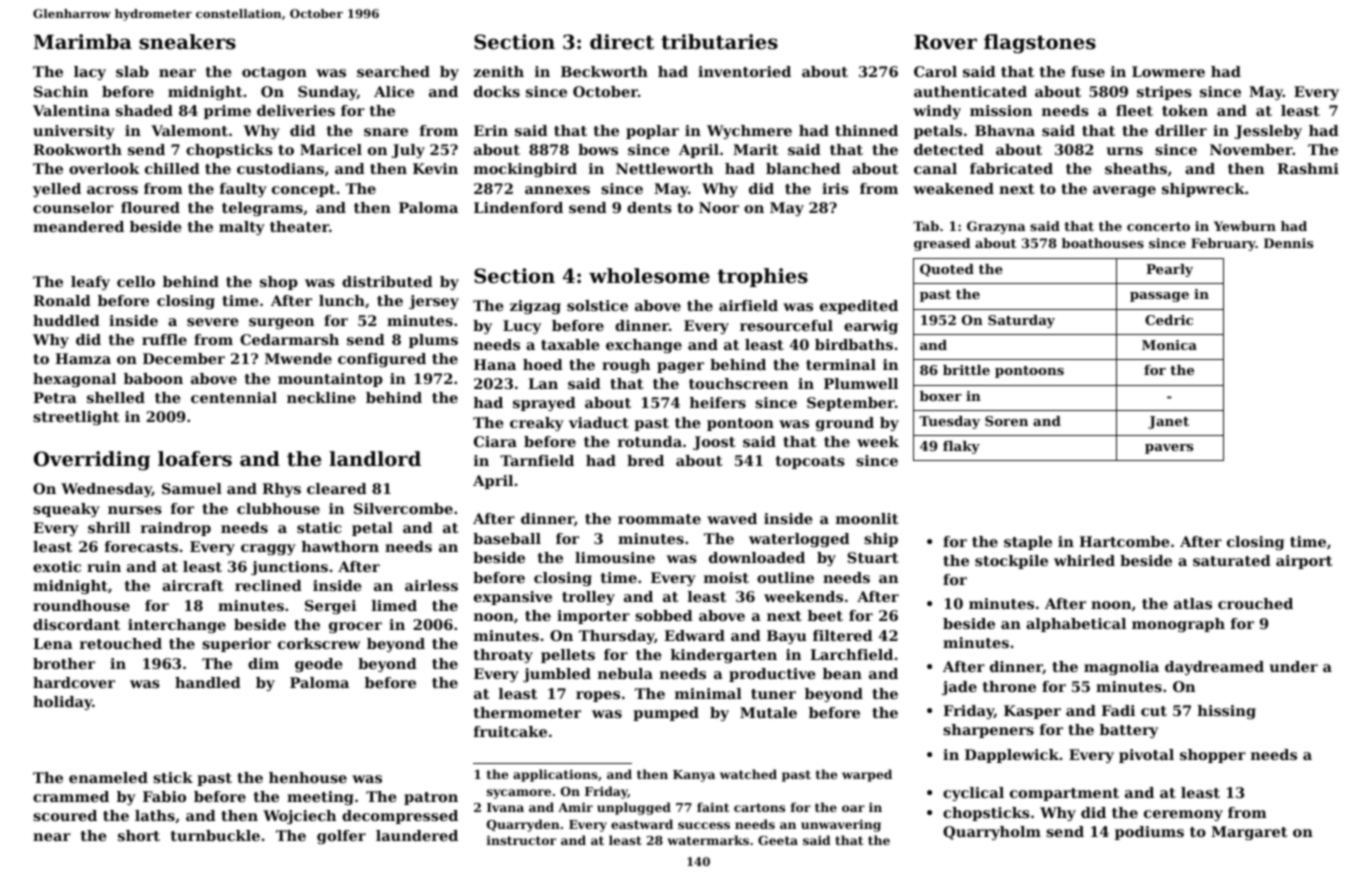  Describe the element at coordinates (1168, 422) in the screenshot. I see `Janet` at that location.
